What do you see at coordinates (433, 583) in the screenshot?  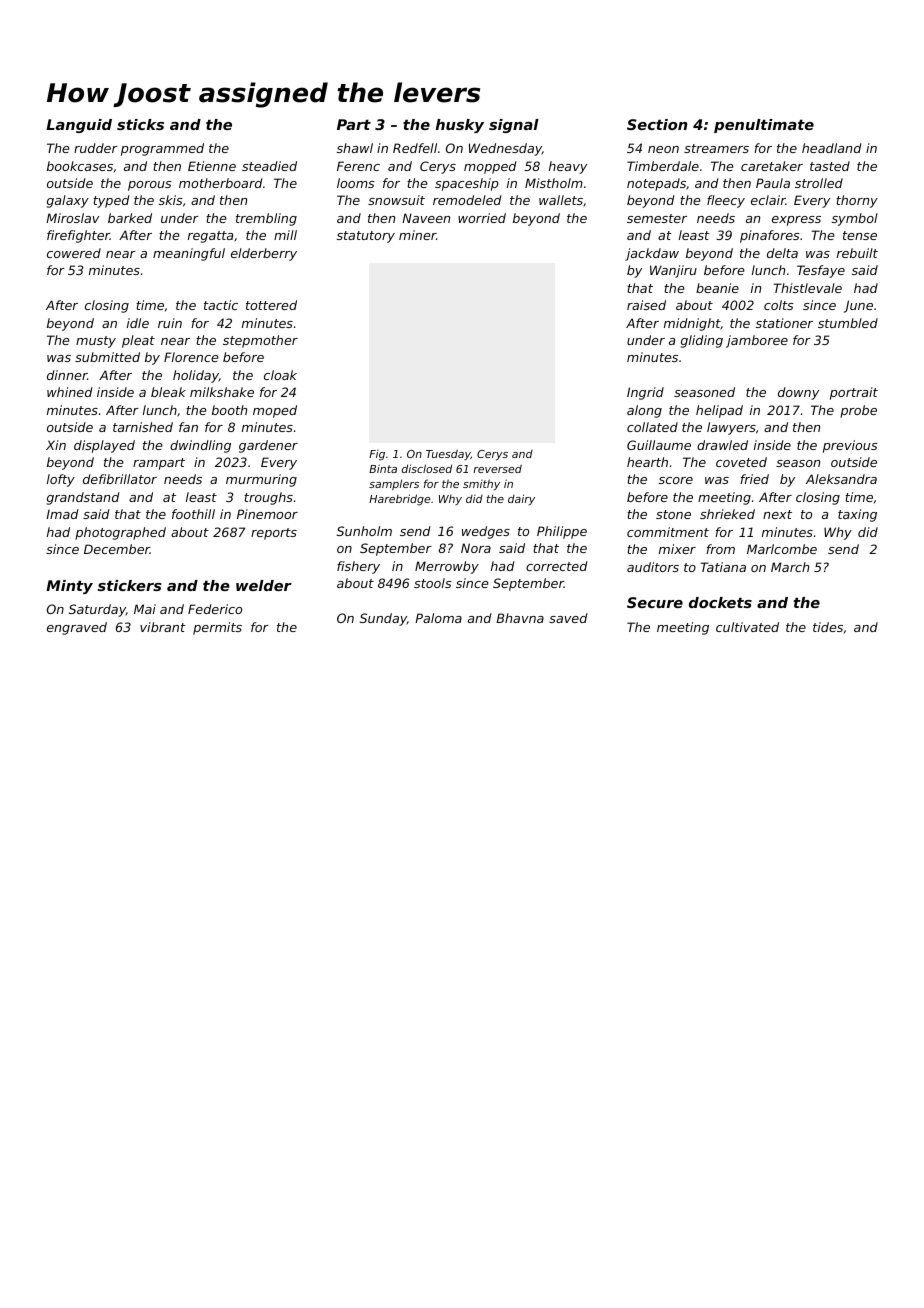 I see `stools` at bounding box center [433, 583].
